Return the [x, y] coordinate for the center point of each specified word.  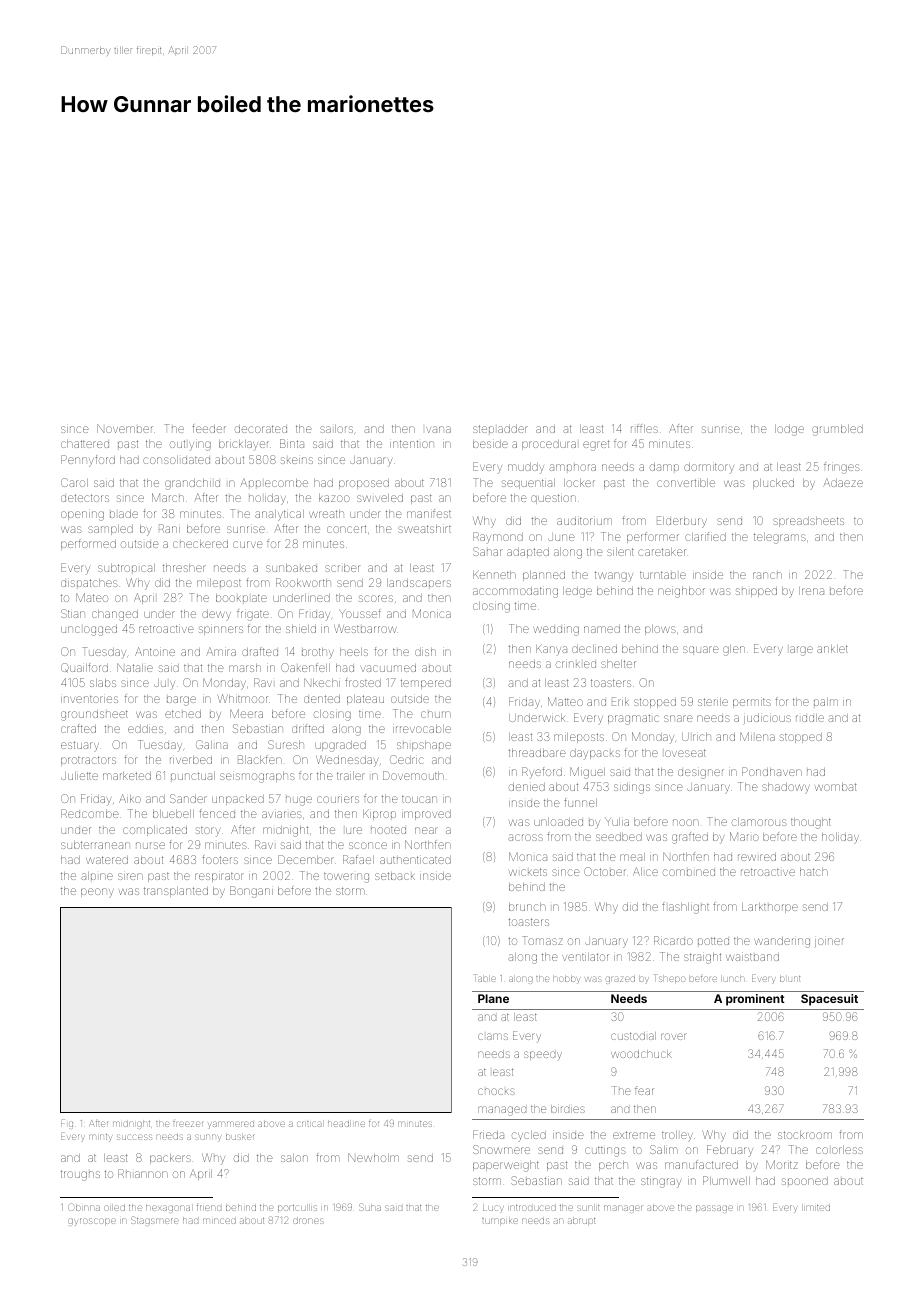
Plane [493, 998]
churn [436, 714]
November [125, 428]
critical [309, 1124]
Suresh [286, 744]
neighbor [681, 592]
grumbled [837, 430]
